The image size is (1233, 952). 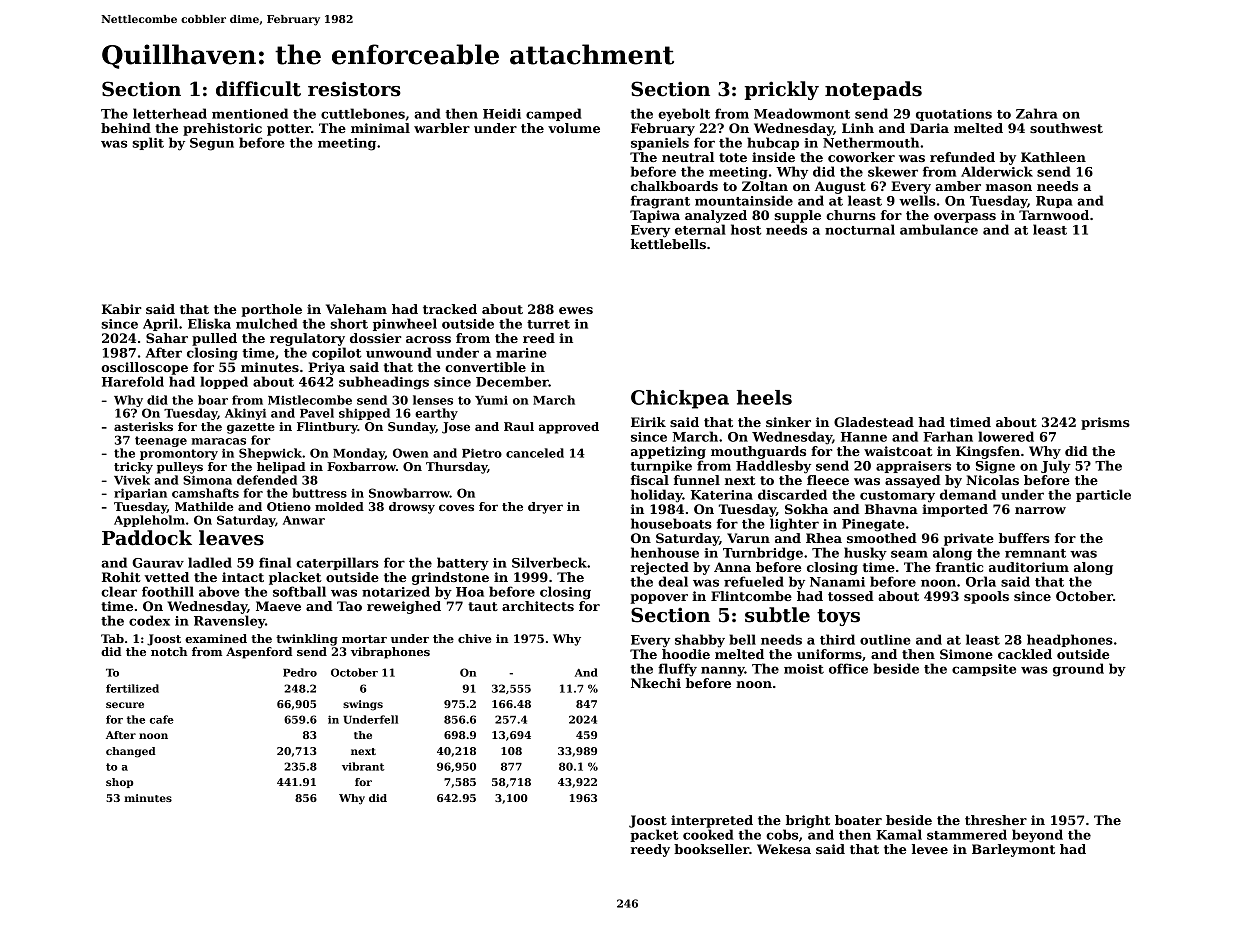 I want to click on lopped, so click(x=224, y=382).
